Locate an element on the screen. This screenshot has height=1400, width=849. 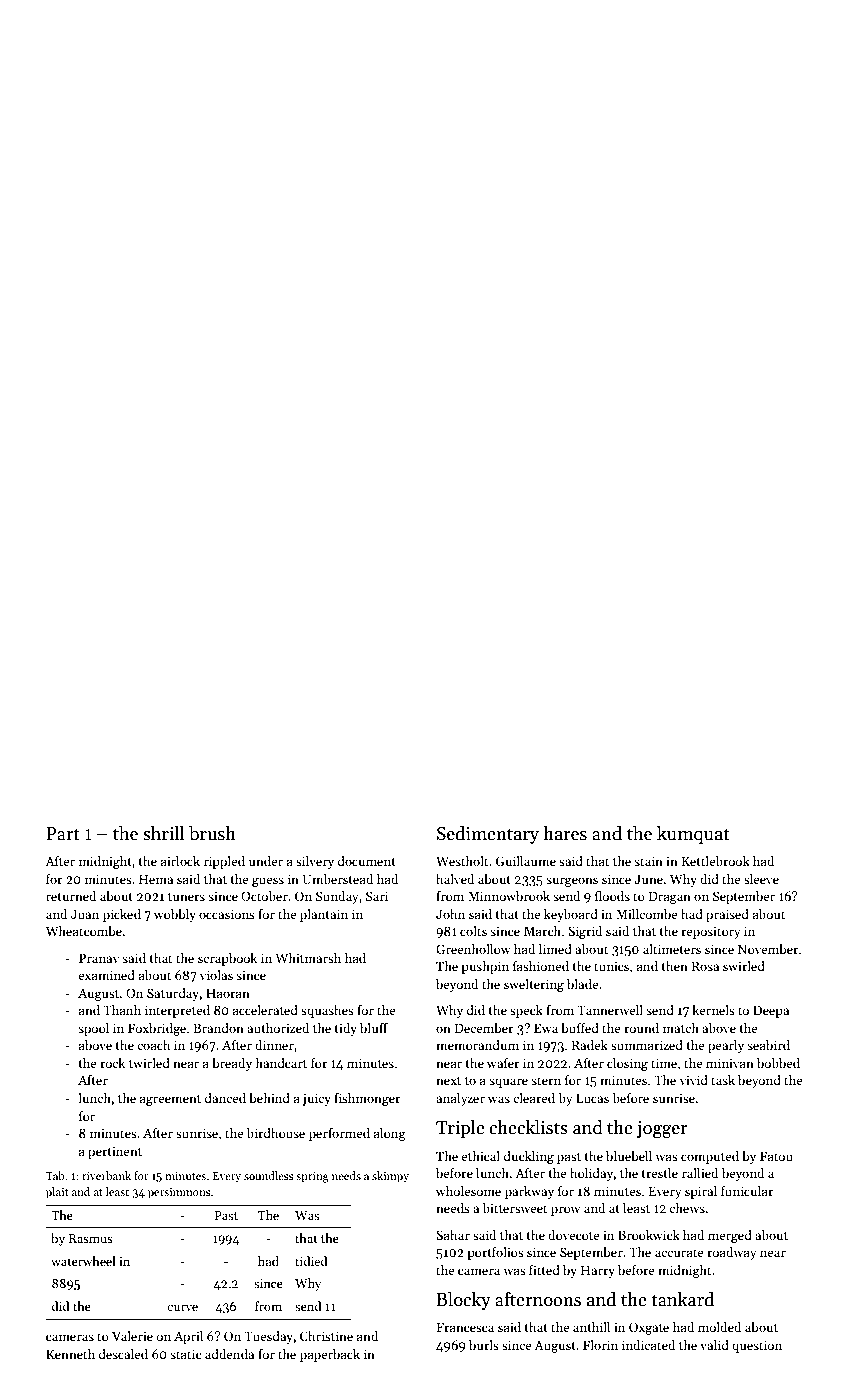
kumquat is located at coordinates (693, 835).
